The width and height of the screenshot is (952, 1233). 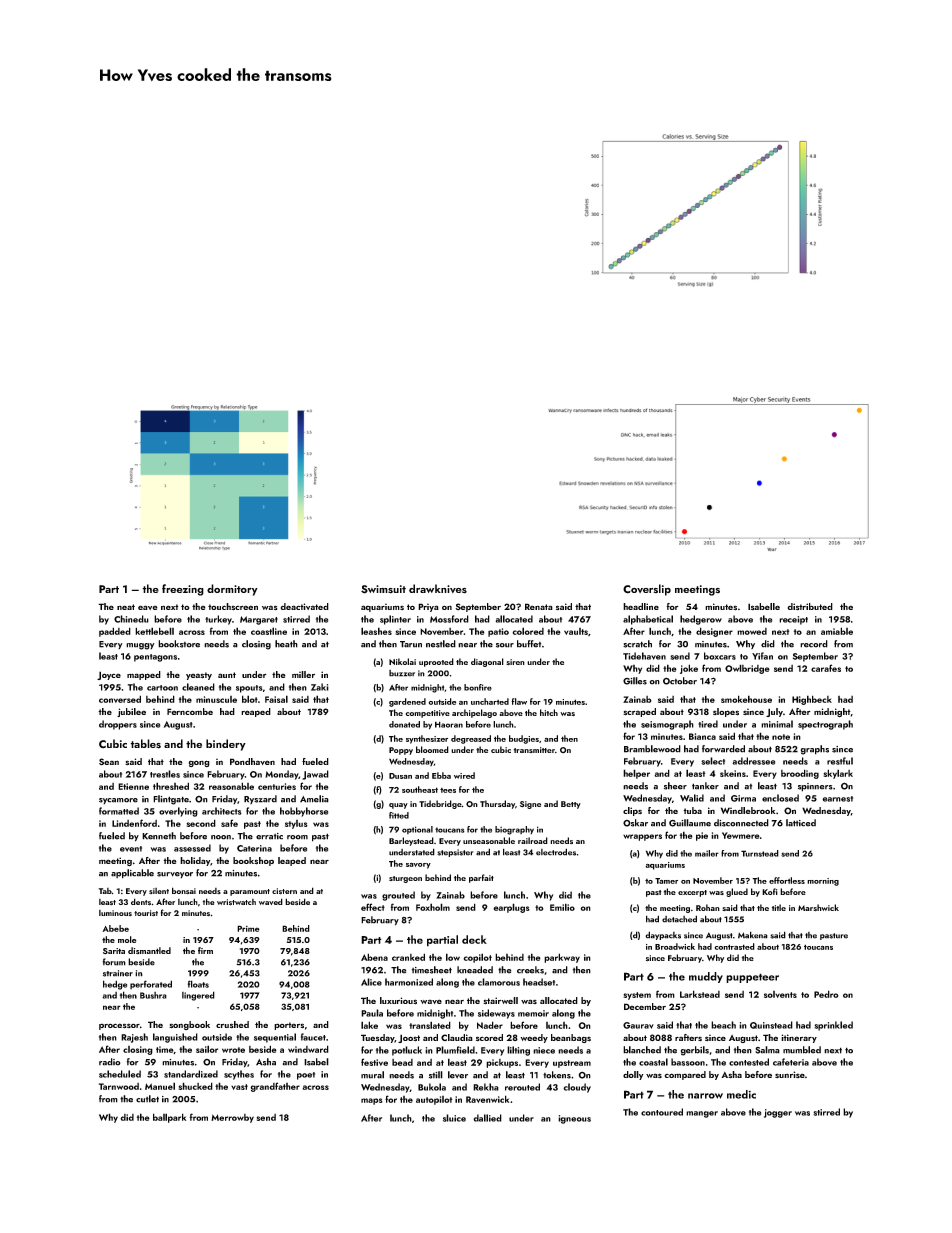 I want to click on room, so click(x=297, y=837).
